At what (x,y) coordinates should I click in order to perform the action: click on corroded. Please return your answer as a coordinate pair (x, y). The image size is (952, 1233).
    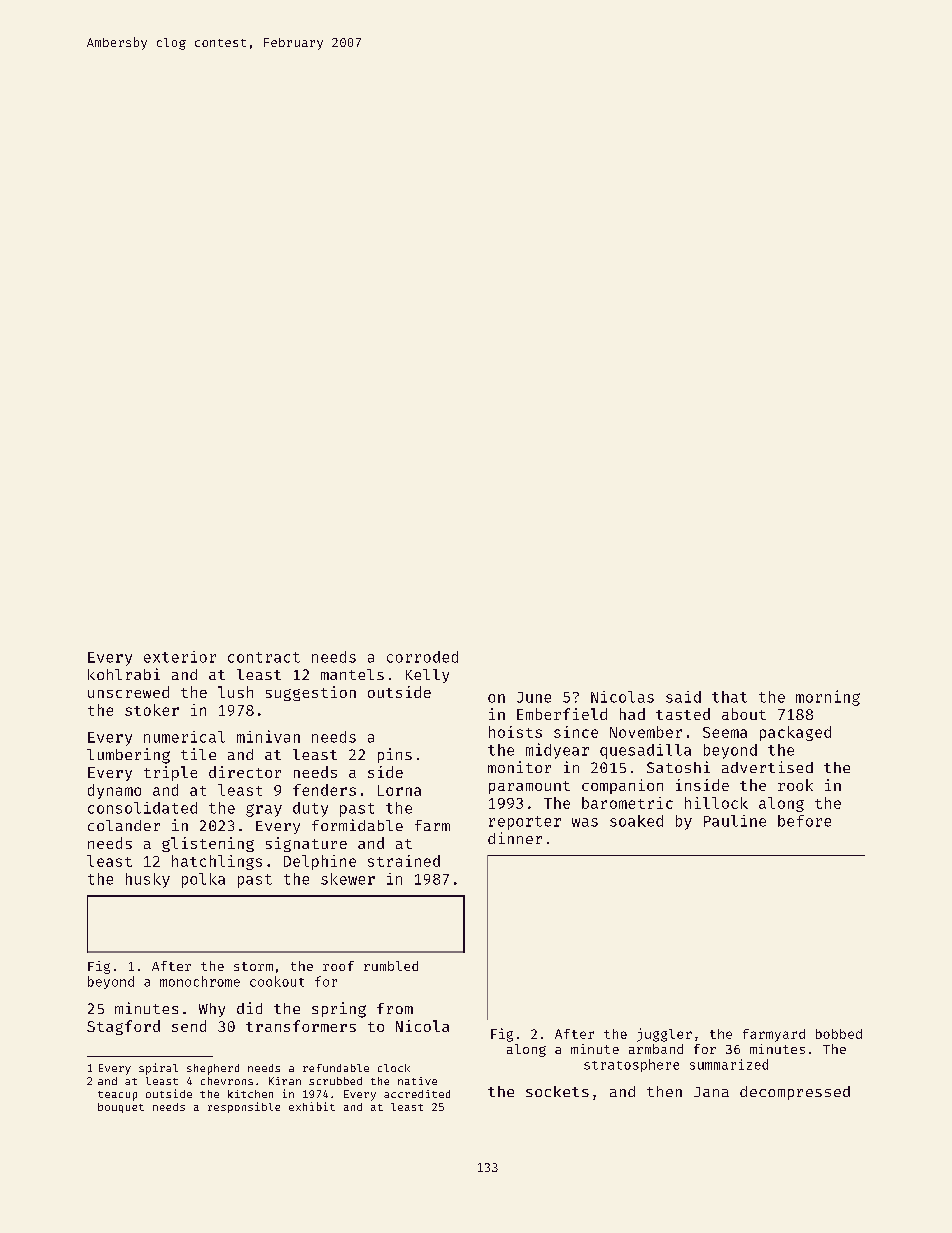
    Looking at the image, I should click on (422, 657).
